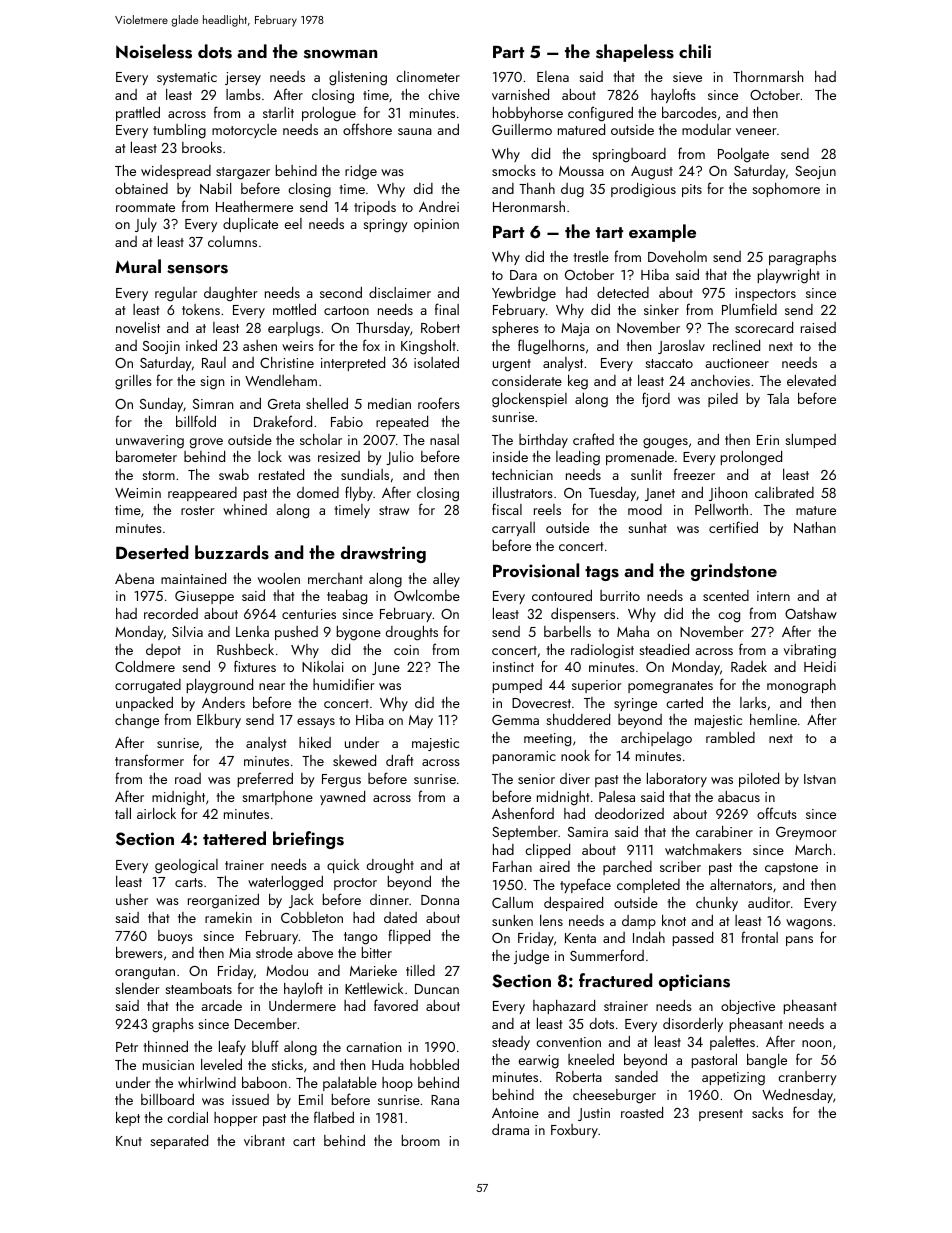  I want to click on leafy, so click(232, 1047).
